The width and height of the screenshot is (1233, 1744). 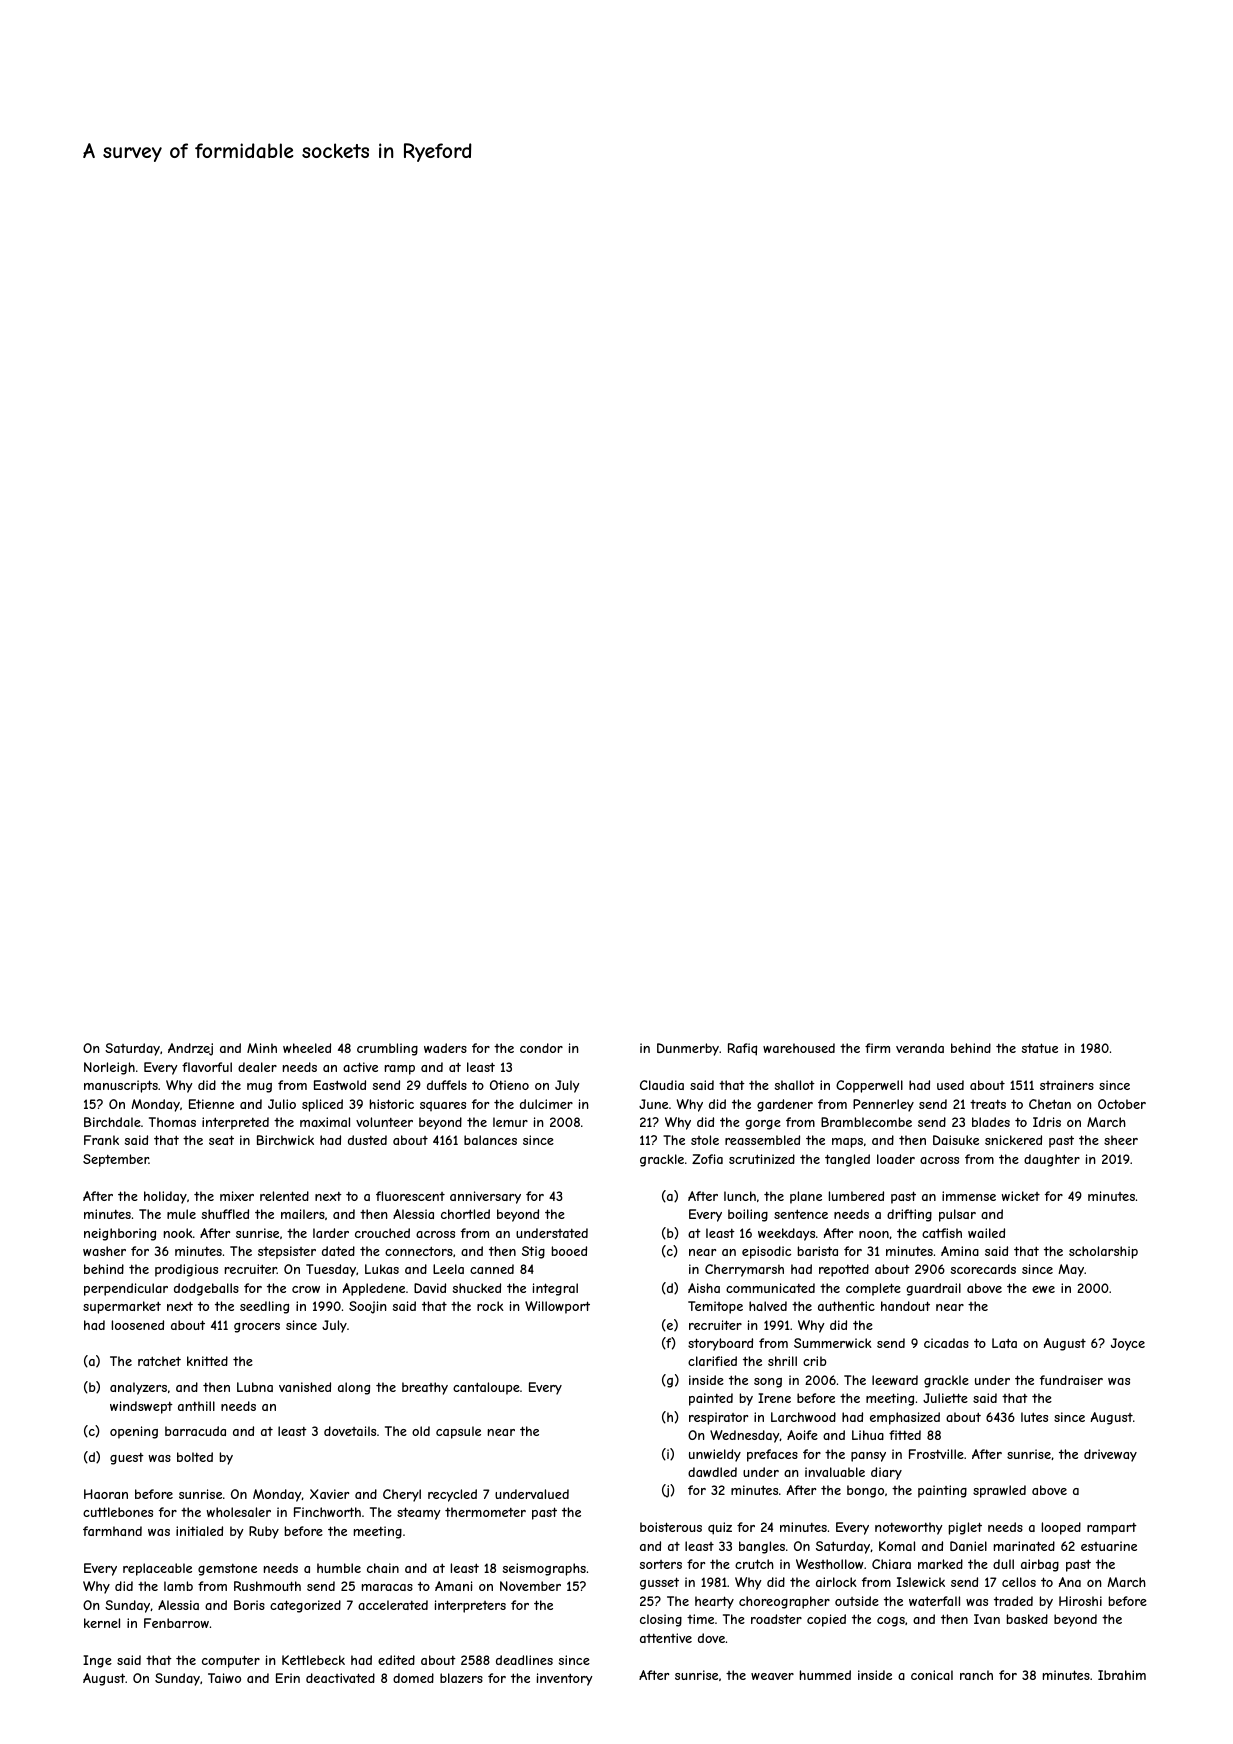 I want to click on boiling, so click(x=748, y=1215).
